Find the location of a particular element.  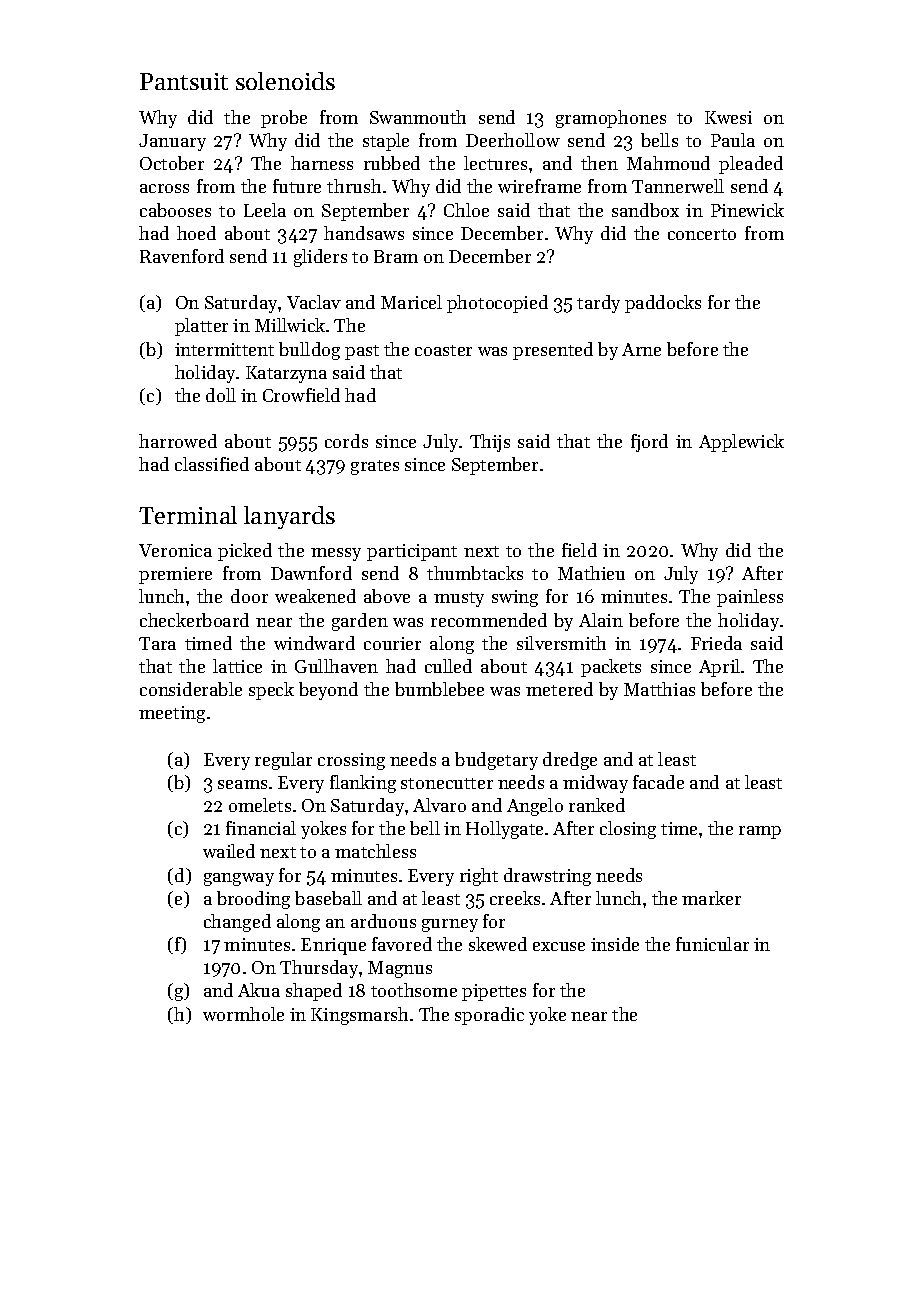

wailed is located at coordinates (229, 851).
